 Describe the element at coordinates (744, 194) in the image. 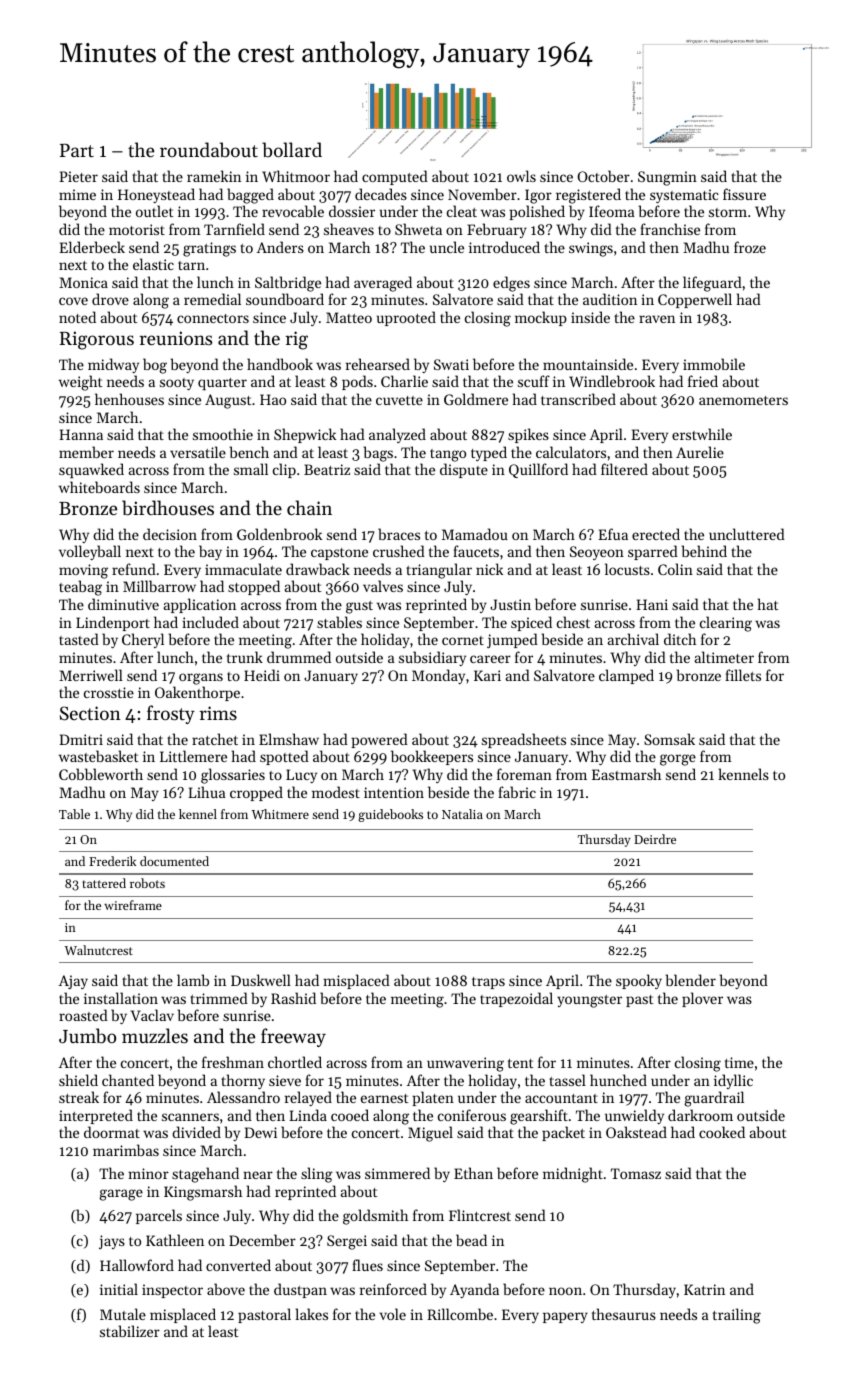

I see `fissure` at that location.
